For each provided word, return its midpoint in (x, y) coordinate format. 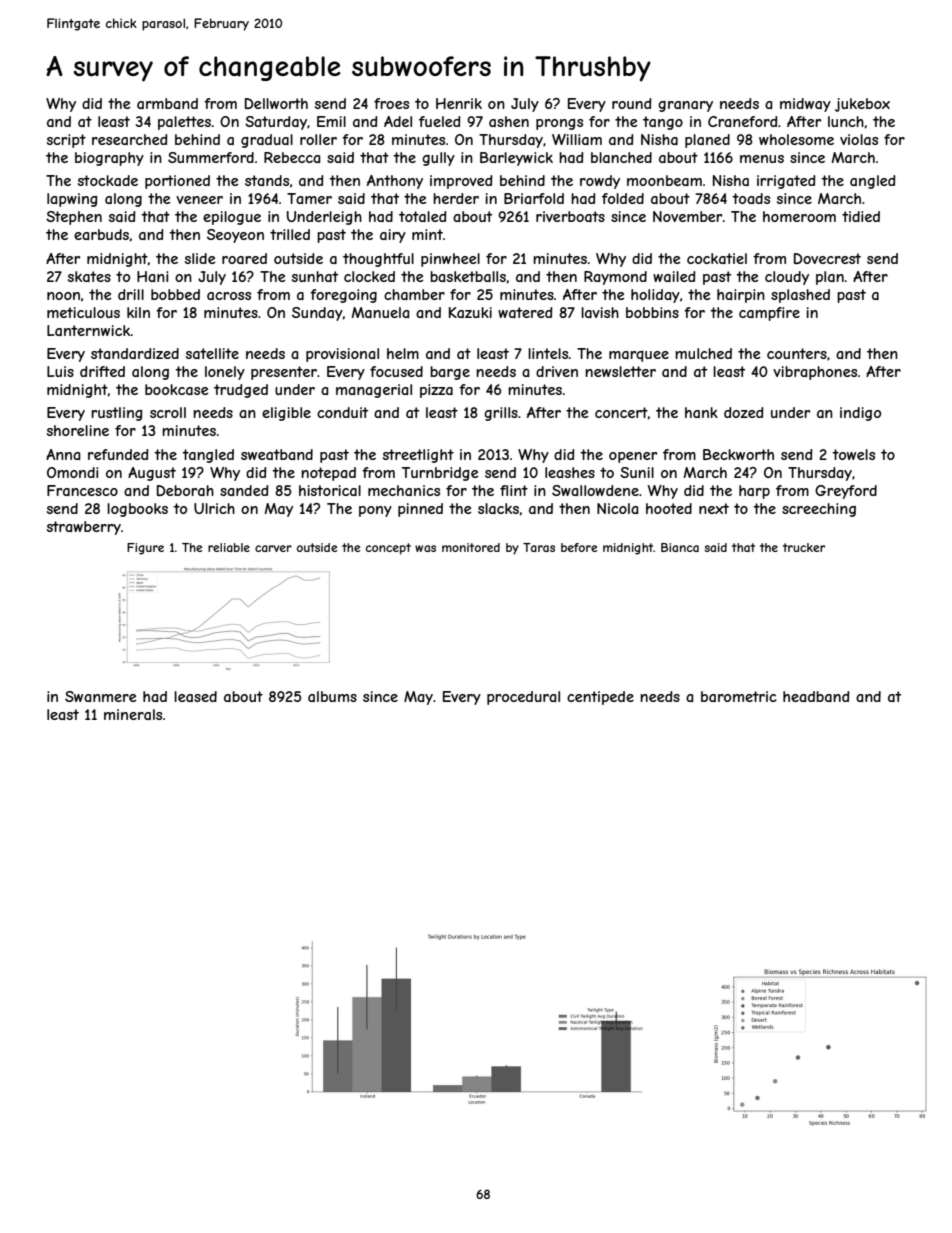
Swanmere (101, 696)
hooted (669, 508)
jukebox (862, 105)
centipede (600, 698)
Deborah (185, 490)
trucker (804, 547)
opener (633, 457)
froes (391, 103)
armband (167, 103)
